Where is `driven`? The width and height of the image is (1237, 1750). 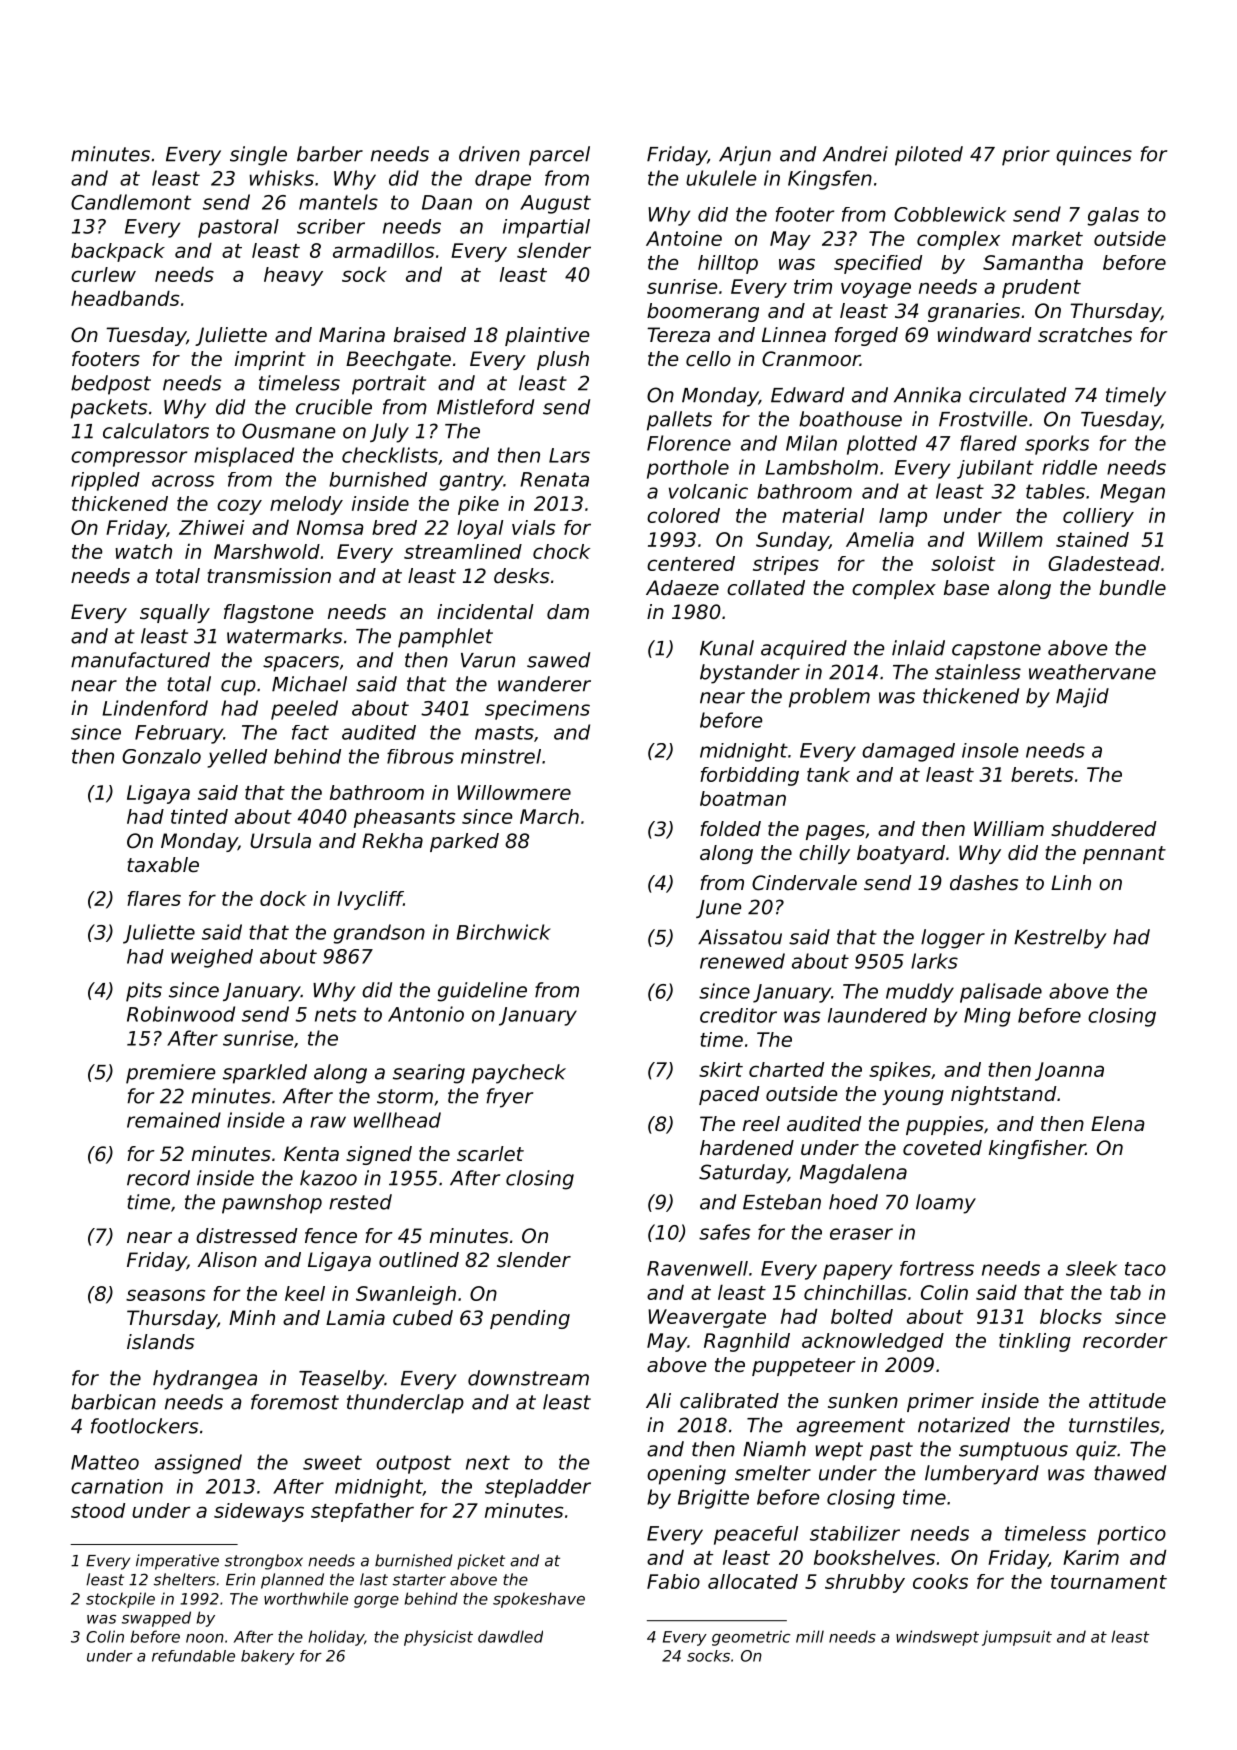
driven is located at coordinates (489, 154).
